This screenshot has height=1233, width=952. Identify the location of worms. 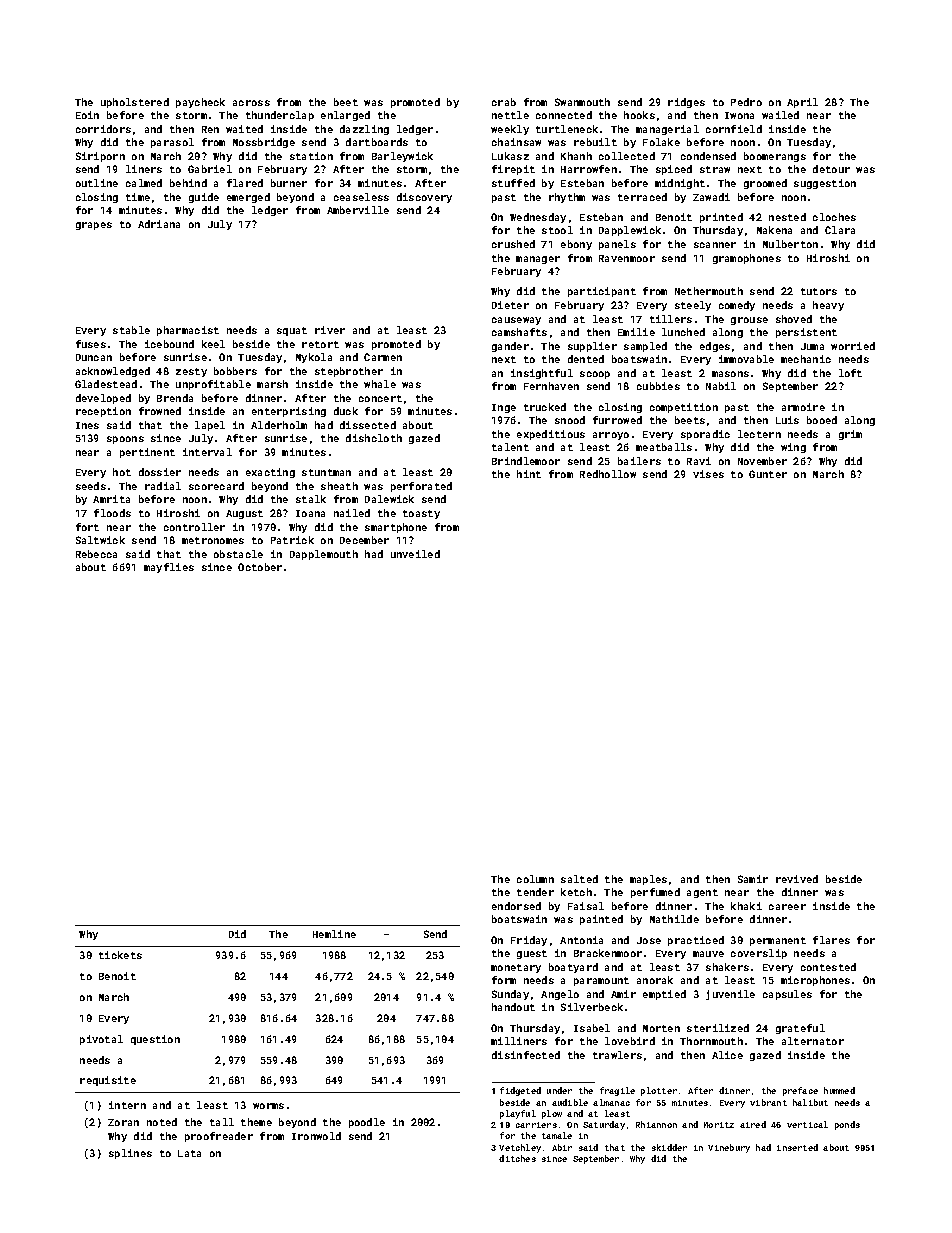
(268, 1106).
